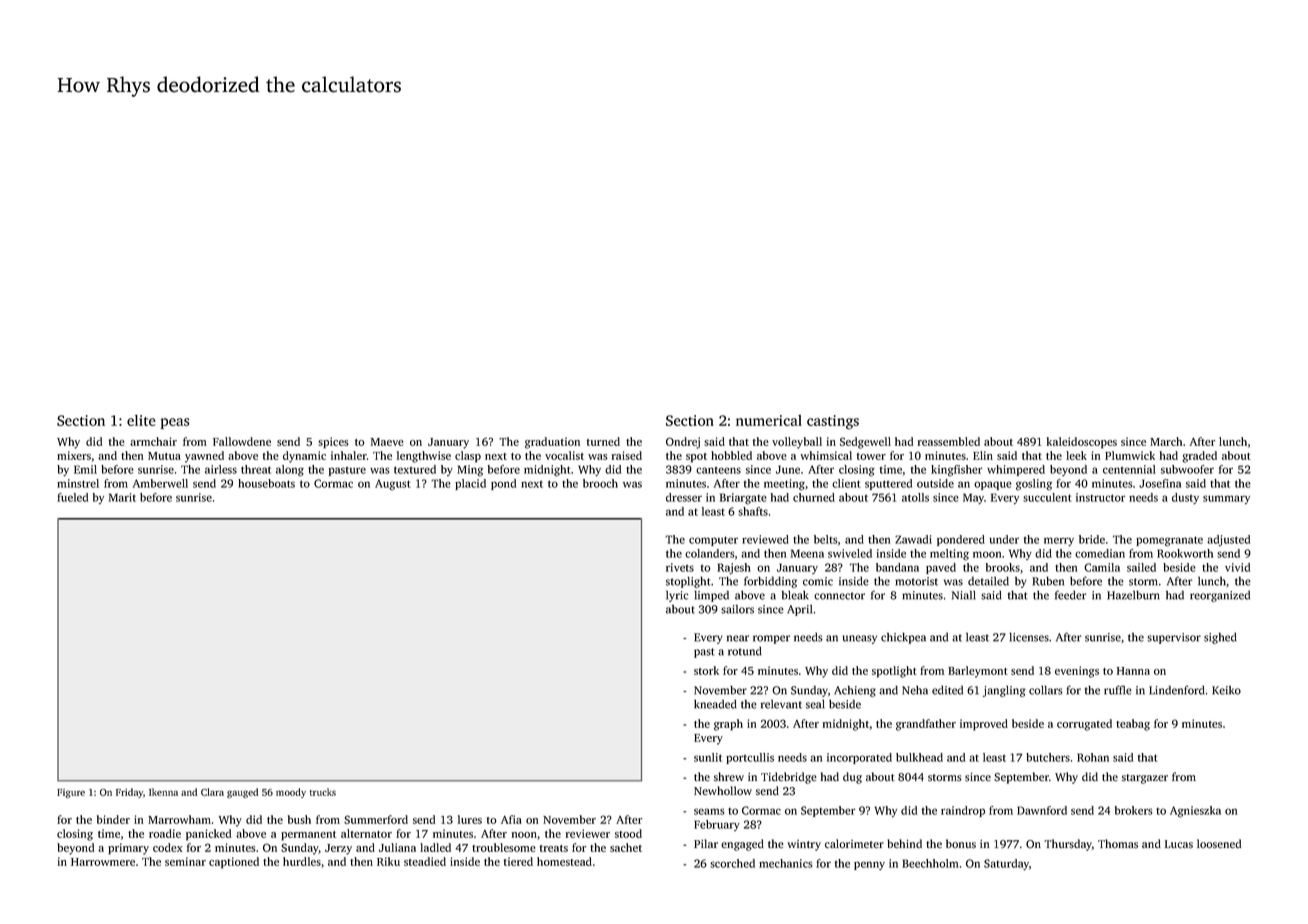 The height and width of the screenshot is (924, 1308). Describe the element at coordinates (78, 483) in the screenshot. I see `minstrel` at that location.
